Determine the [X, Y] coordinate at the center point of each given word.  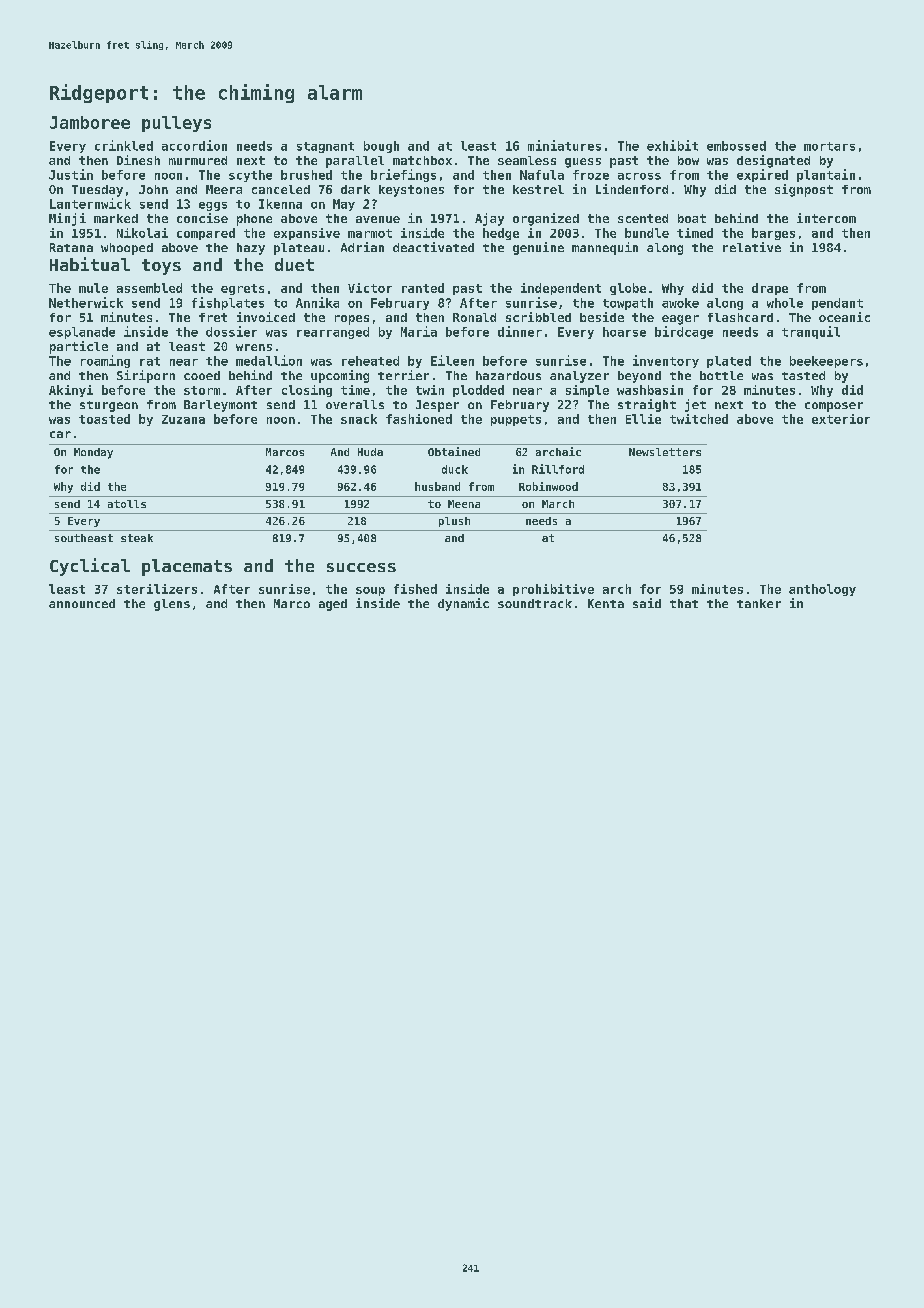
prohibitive [553, 590]
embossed [736, 146]
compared [206, 234]
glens [172, 605]
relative [752, 247]
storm [202, 390]
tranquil [811, 332]
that [684, 603]
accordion [194, 145]
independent [561, 289]
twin [430, 390]
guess [583, 163]
